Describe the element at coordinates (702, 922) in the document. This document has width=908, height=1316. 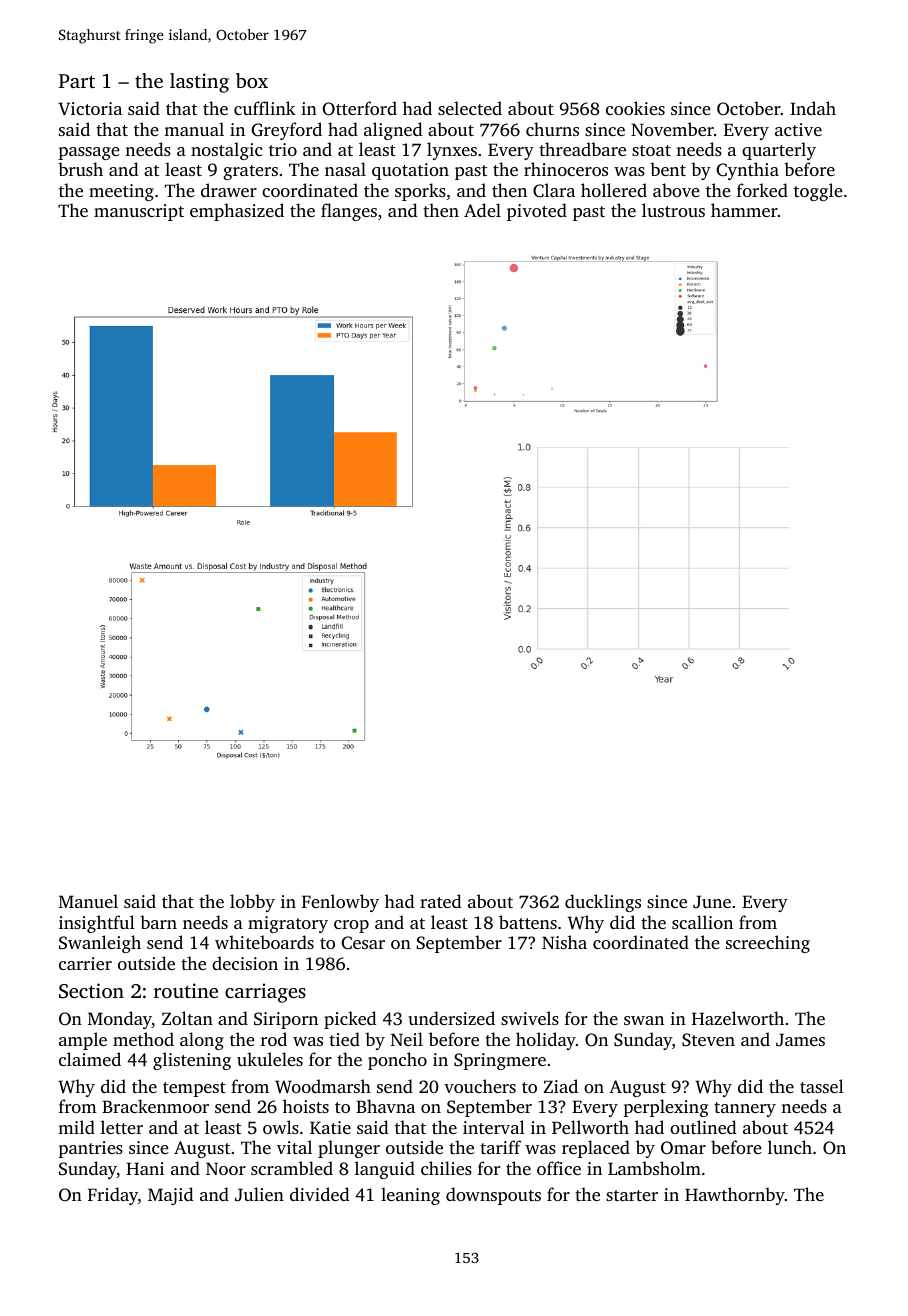
I see `scallion` at that location.
